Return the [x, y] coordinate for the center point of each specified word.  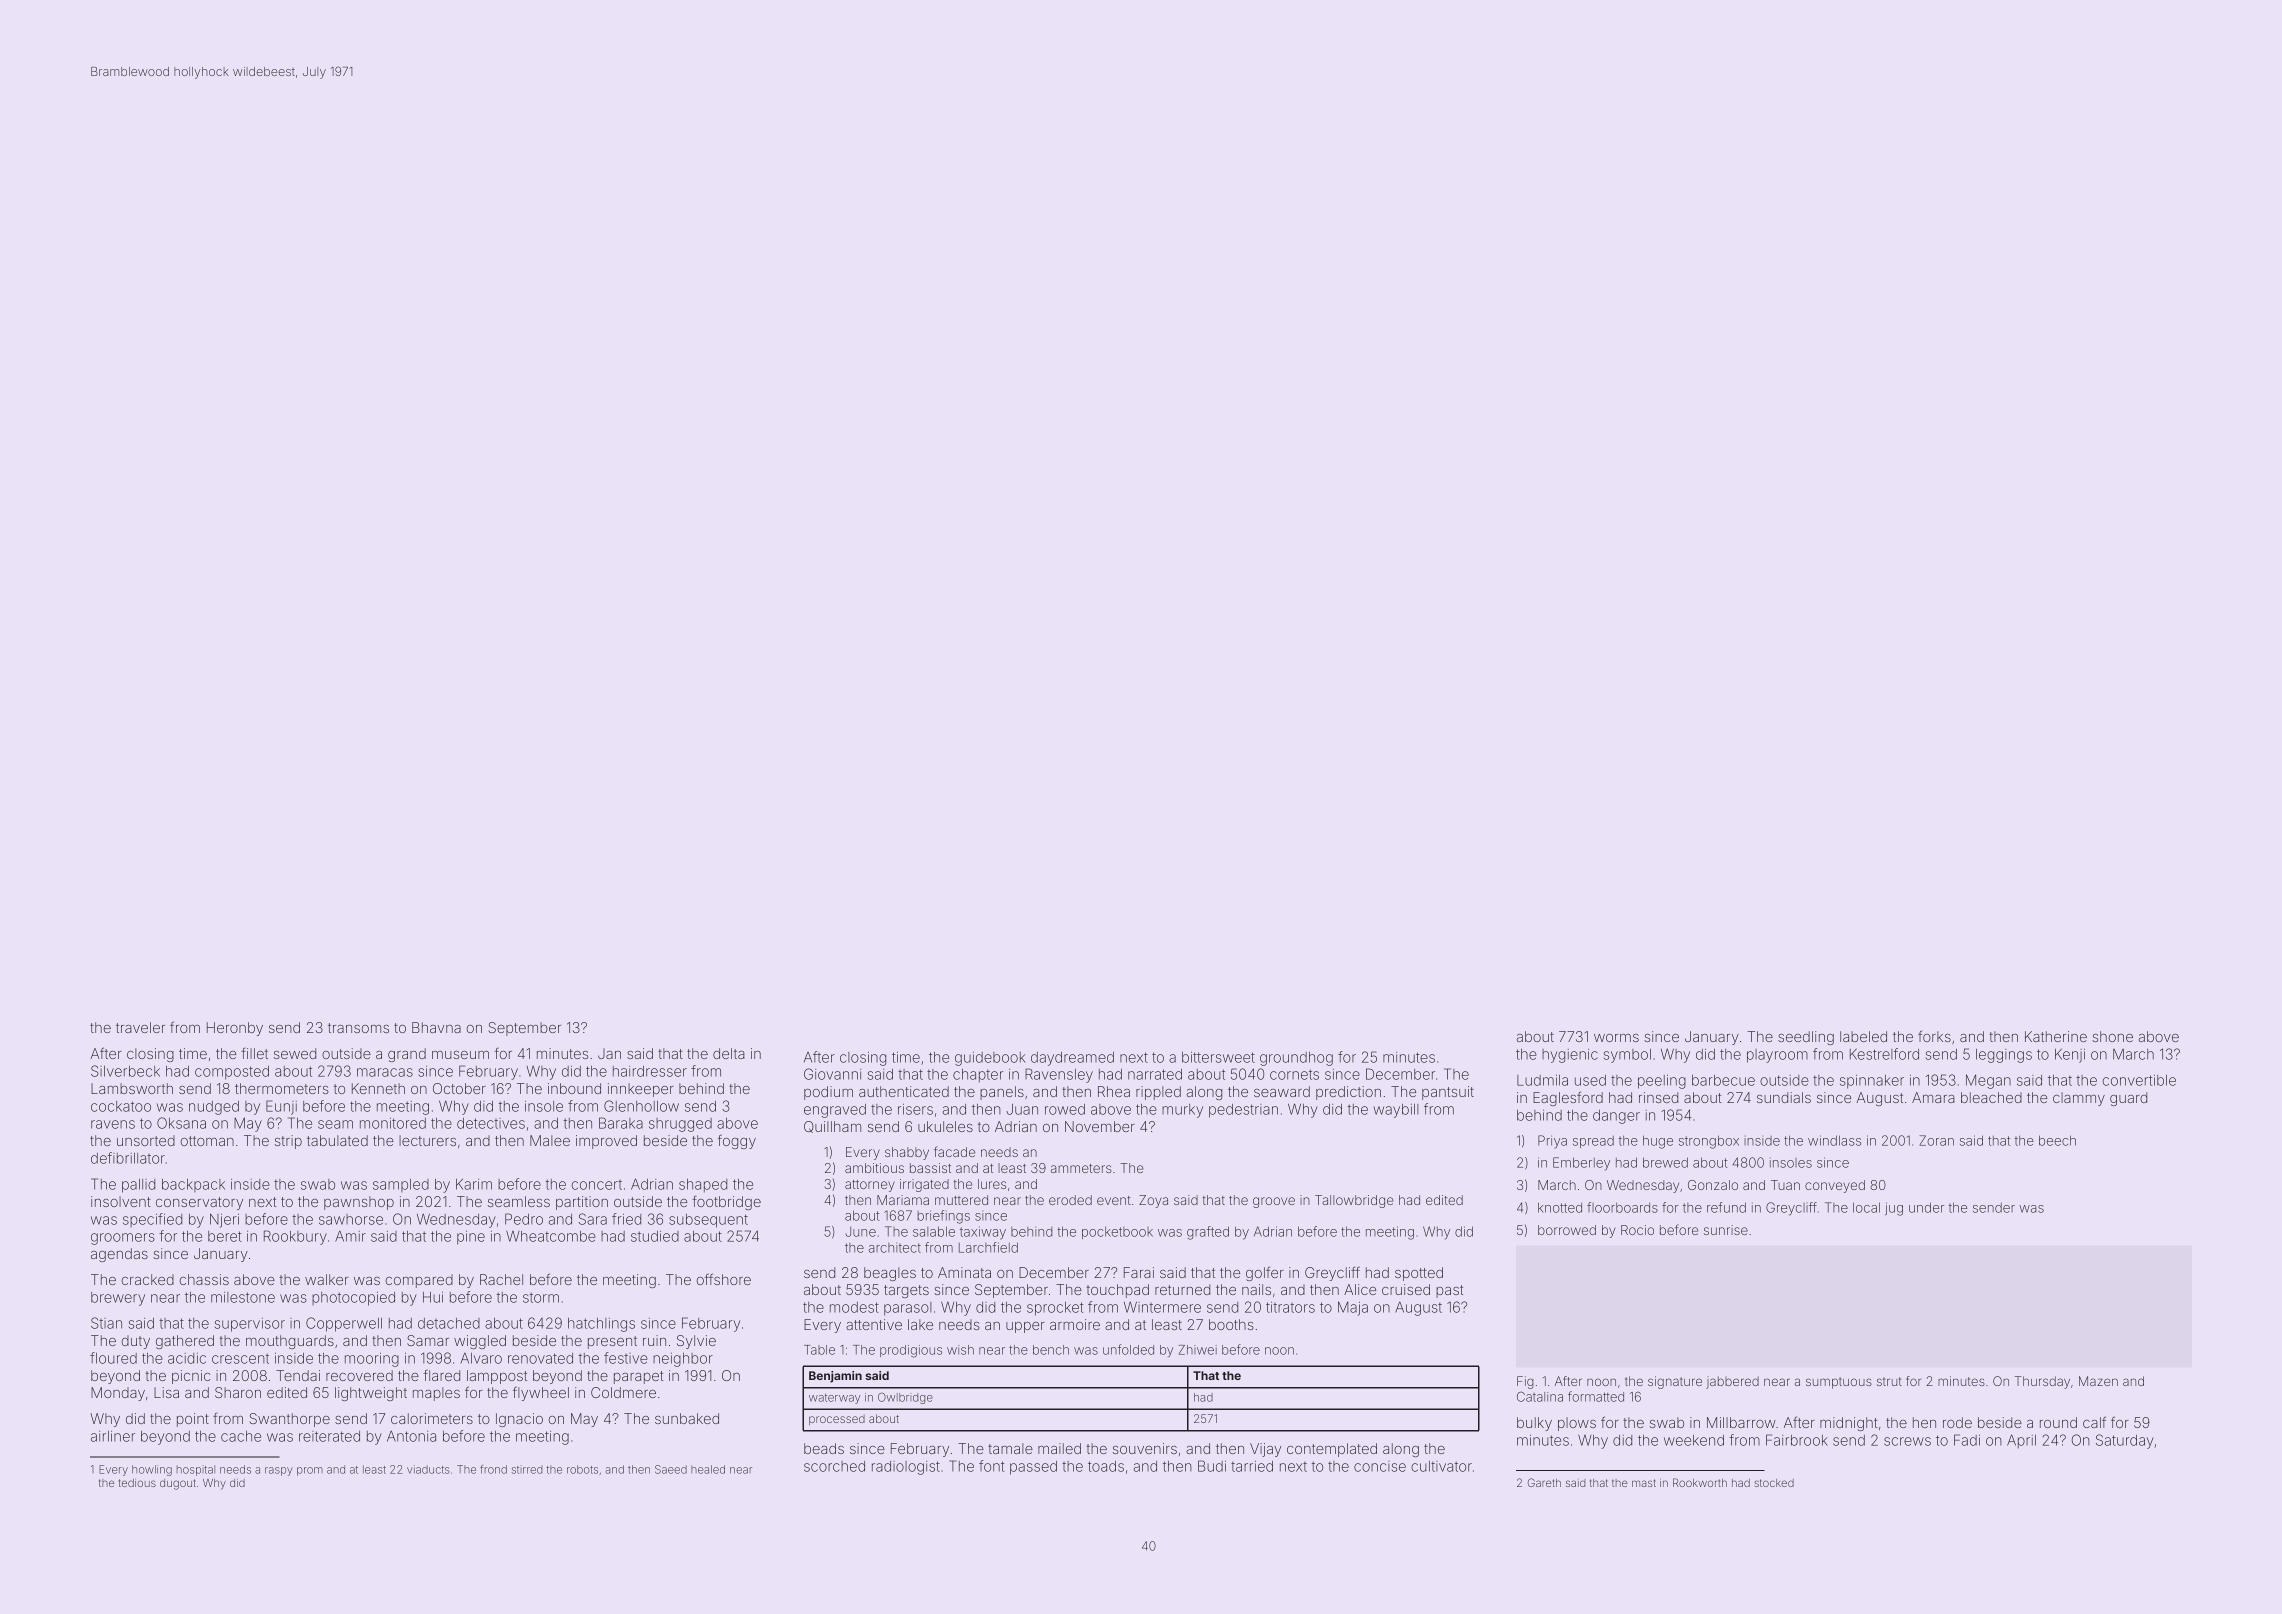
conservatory [199, 1203]
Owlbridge [905, 1398]
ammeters [1081, 1168]
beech [2057, 1140]
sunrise [1726, 1230]
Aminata [964, 1272]
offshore [724, 1279]
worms [1616, 1038]
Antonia [411, 1436]
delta [729, 1053]
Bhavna [436, 1027]
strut [1889, 1381]
